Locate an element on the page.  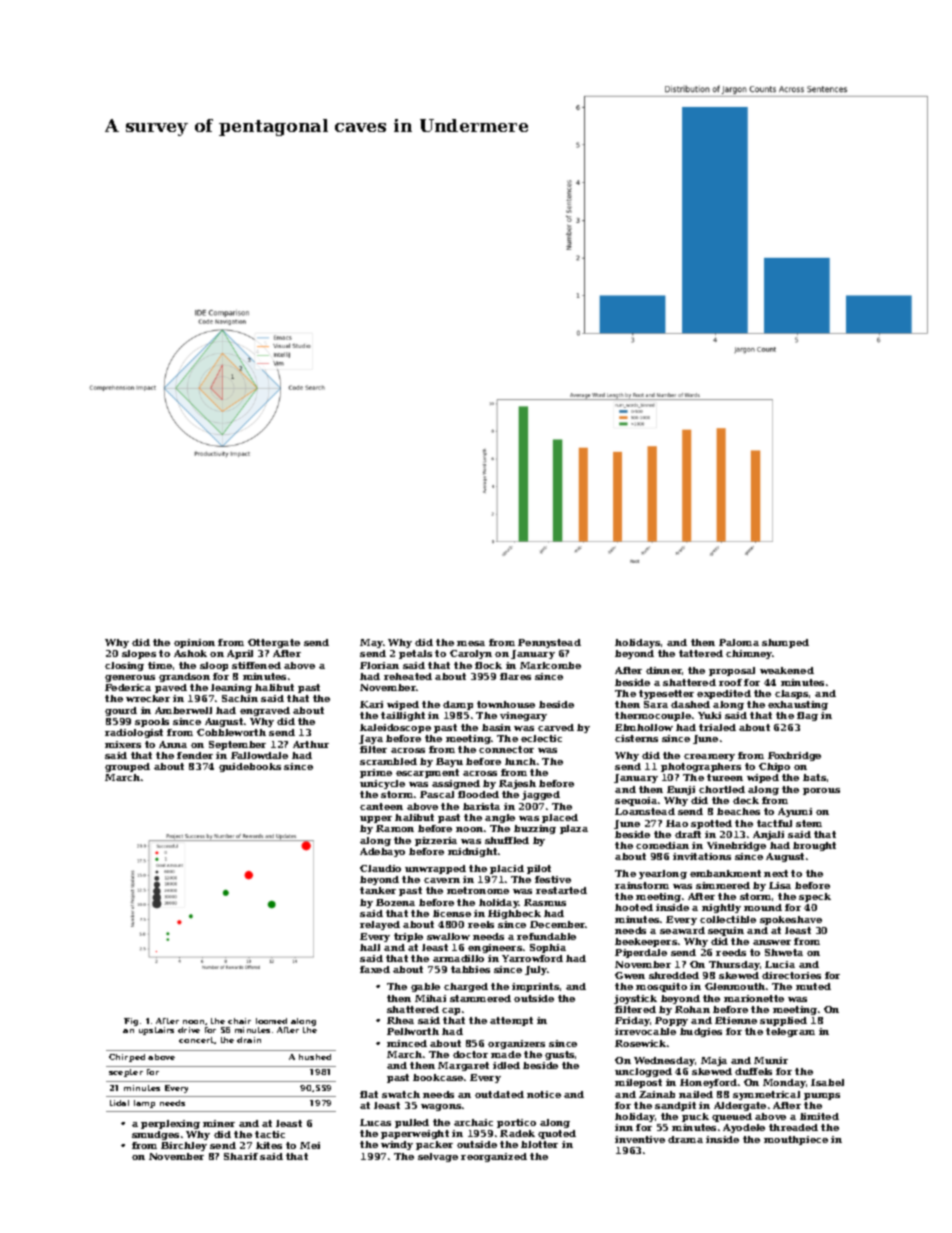
upstairs is located at coordinates (156, 1031).
